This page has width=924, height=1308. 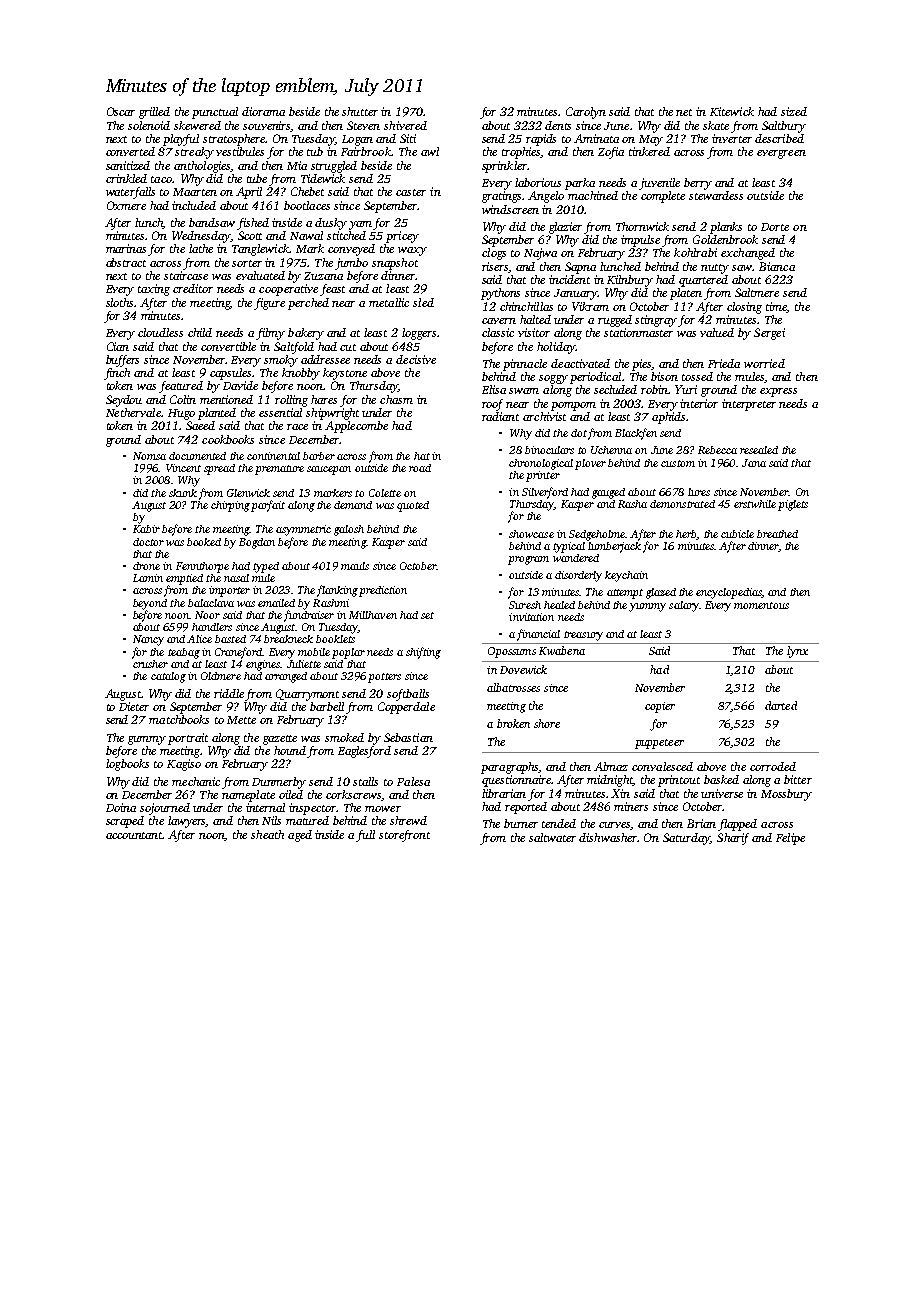 I want to click on accountant, so click(x=134, y=835).
